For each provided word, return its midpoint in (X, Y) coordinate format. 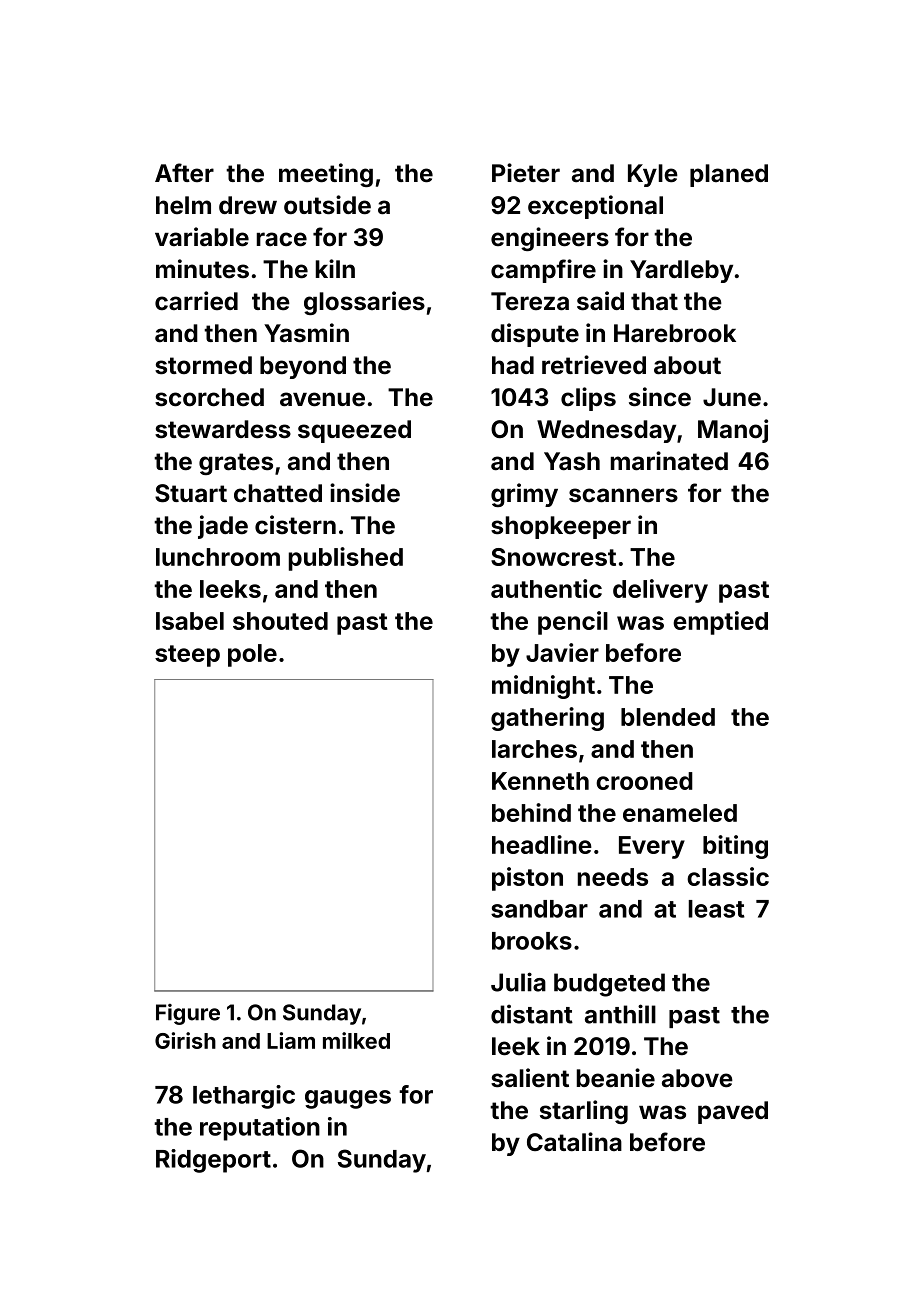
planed (729, 175)
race (282, 239)
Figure (188, 1014)
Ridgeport (213, 1161)
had (513, 365)
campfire (543, 271)
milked (356, 1040)
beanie (616, 1078)
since (660, 397)
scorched (209, 397)
